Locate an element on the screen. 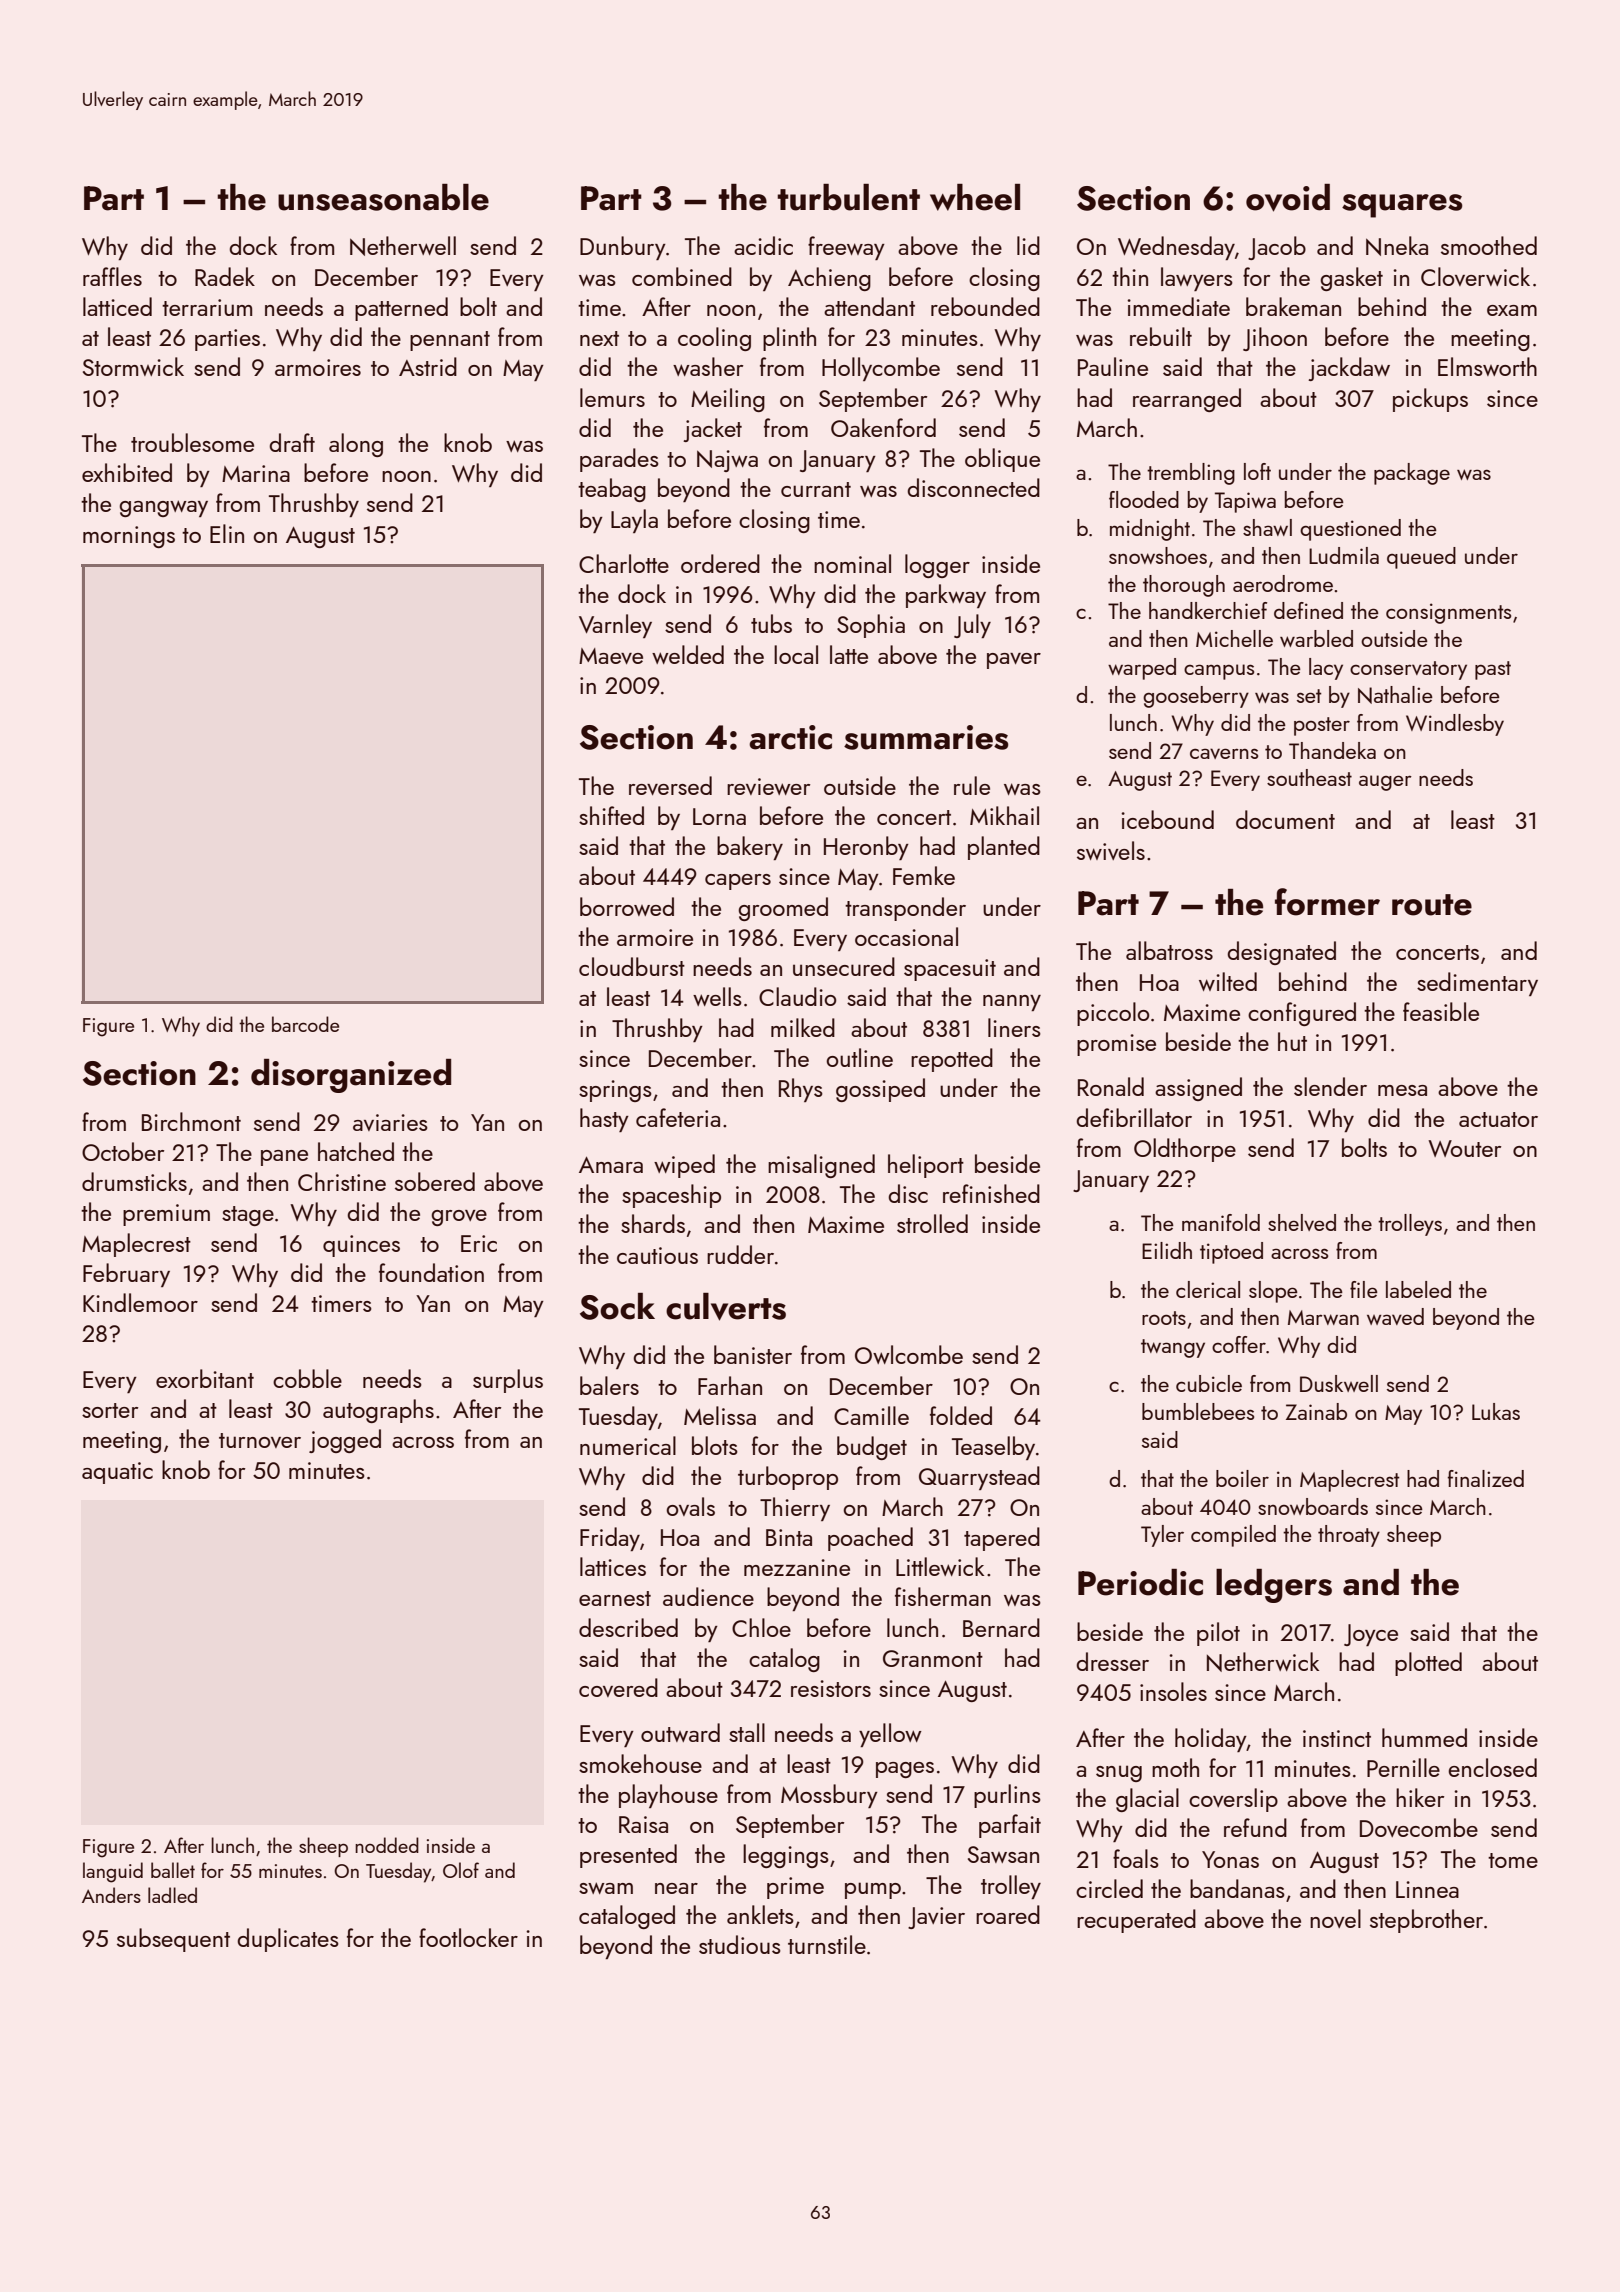 The image size is (1620, 2292). aquatic is located at coordinates (117, 1473).
